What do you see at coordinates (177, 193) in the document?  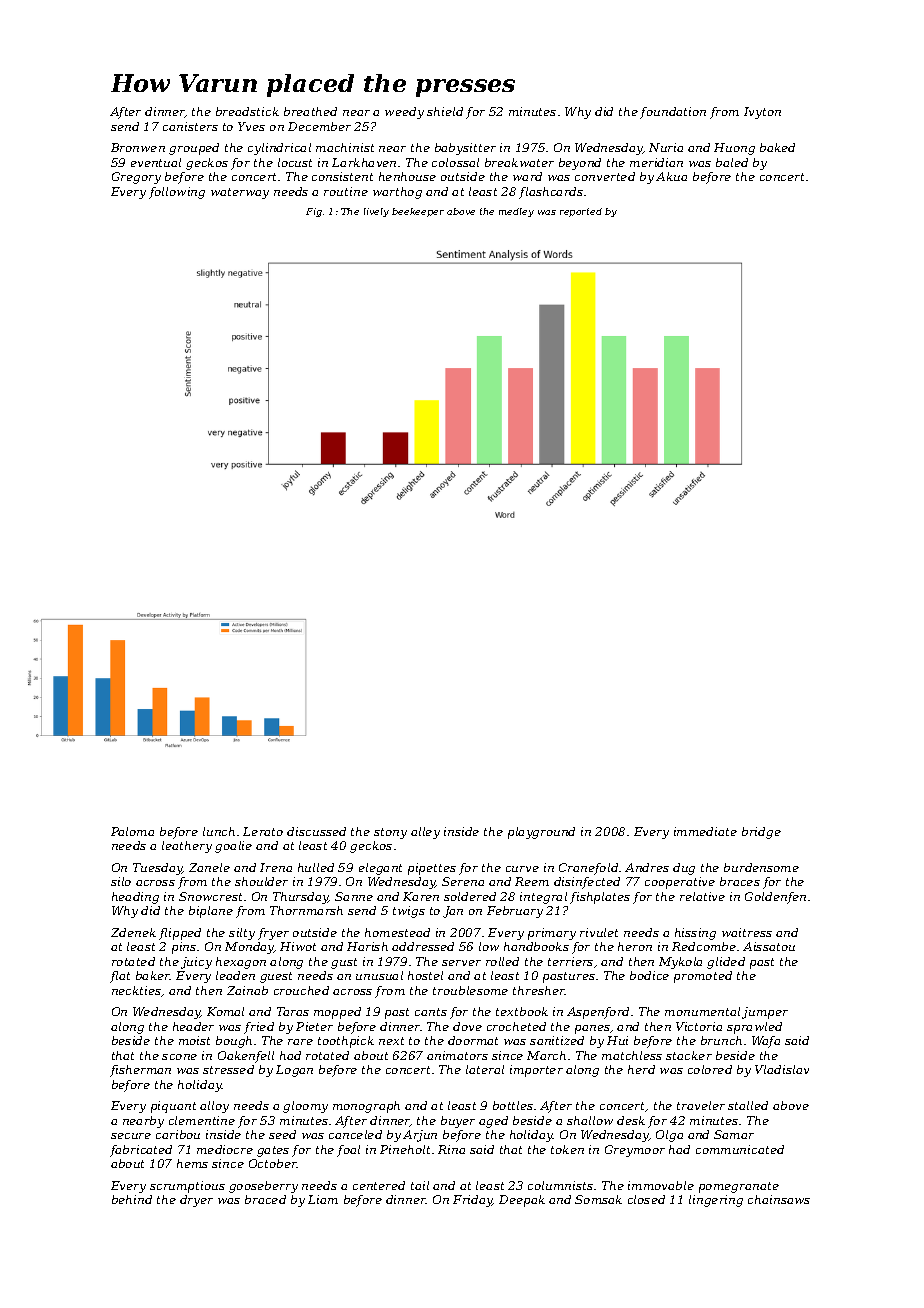 I see `following` at bounding box center [177, 193].
